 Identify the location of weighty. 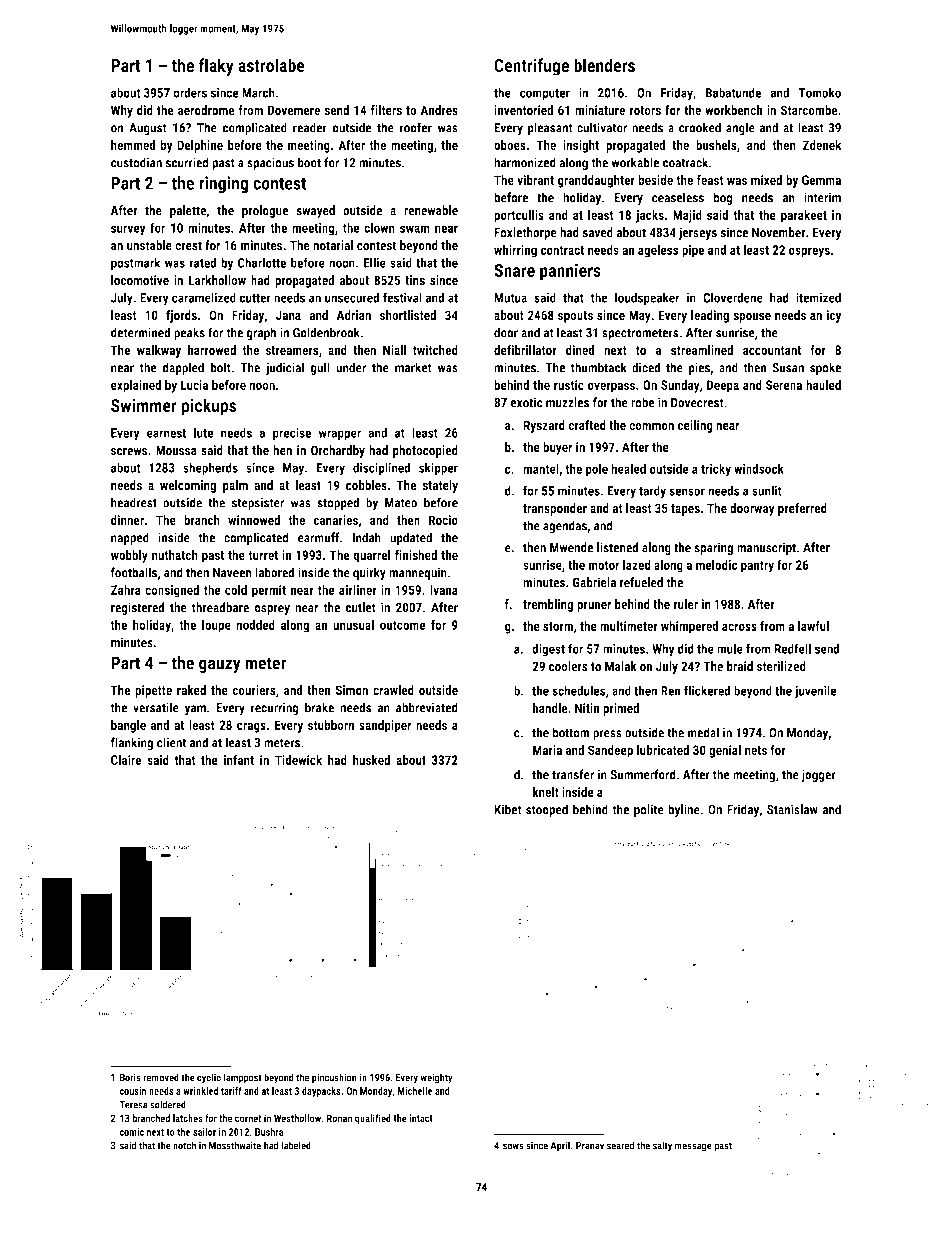
(437, 1078).
